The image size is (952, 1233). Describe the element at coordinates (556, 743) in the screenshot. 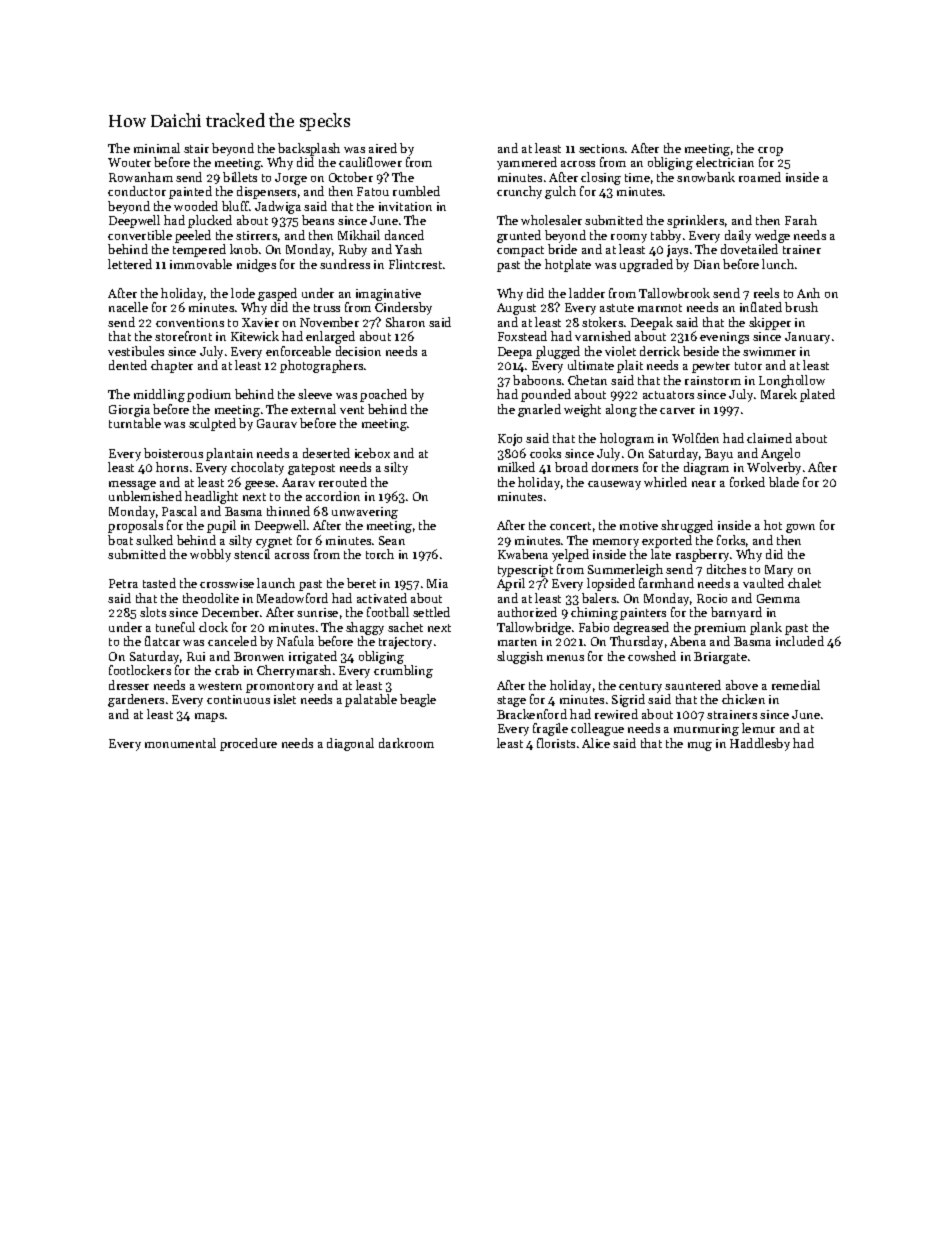

I see `florists` at that location.
